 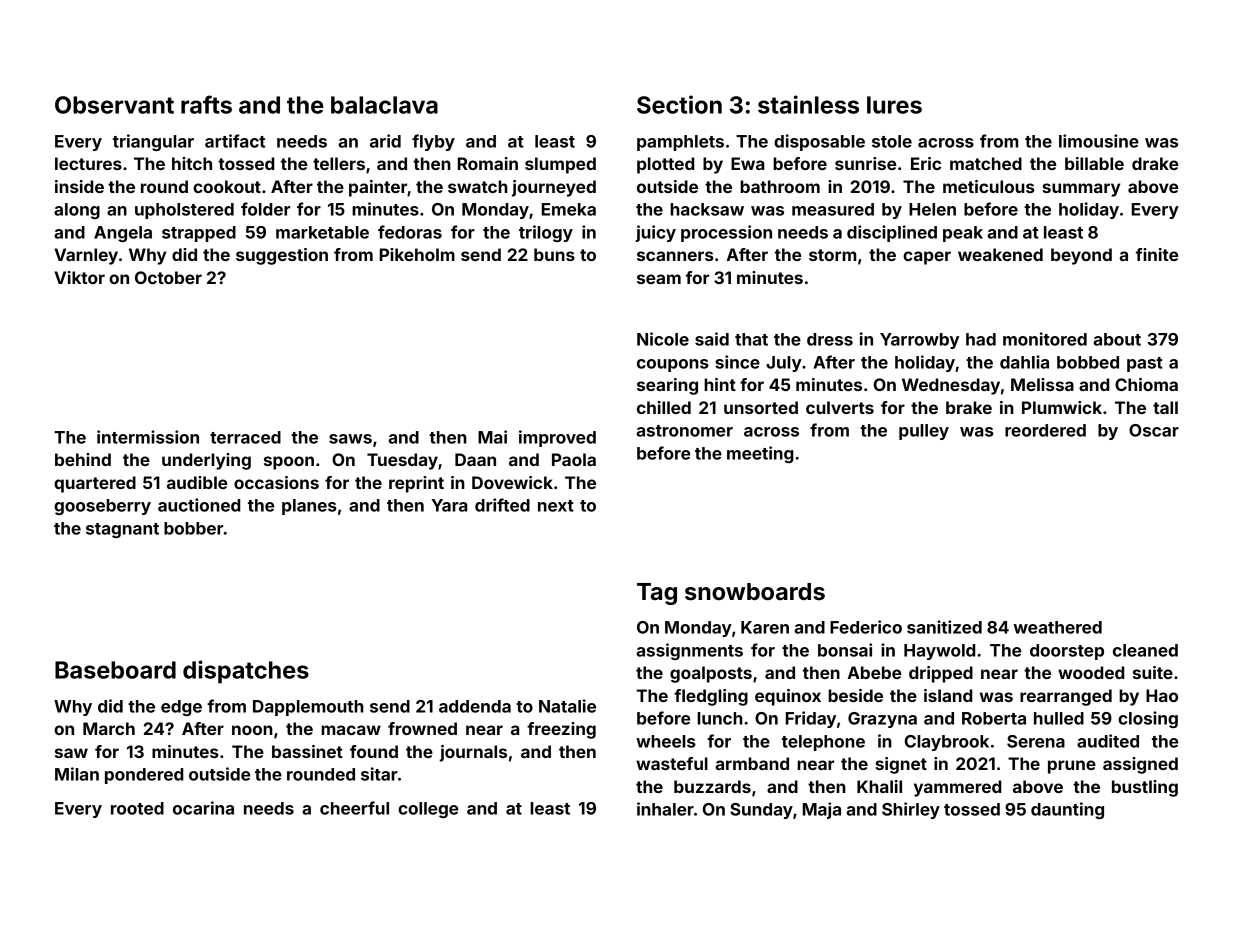 I want to click on snowboards, so click(x=755, y=592).
